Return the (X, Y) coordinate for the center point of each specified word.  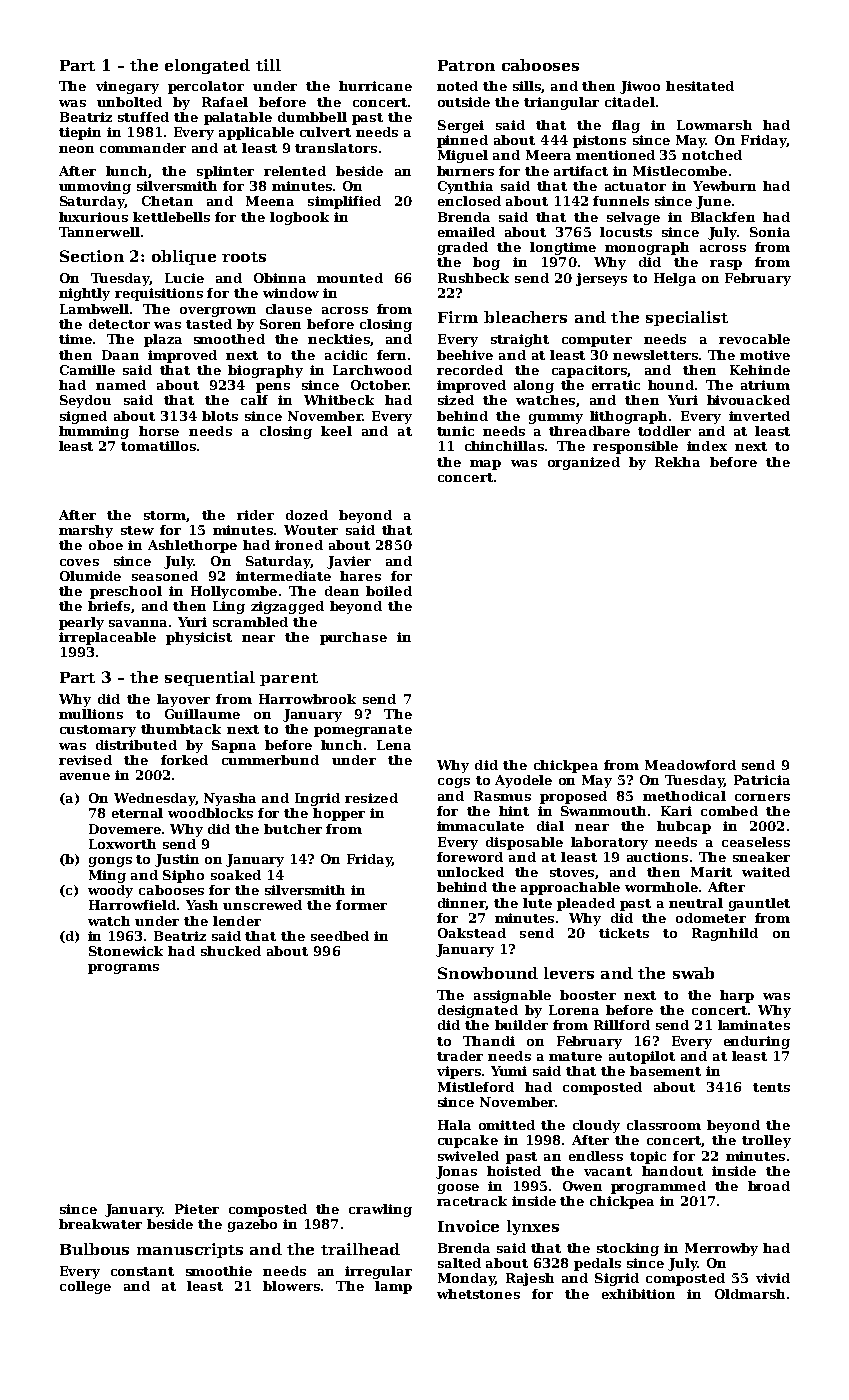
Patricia (762, 780)
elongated (207, 66)
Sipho (183, 876)
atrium (765, 385)
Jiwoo (640, 87)
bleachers (525, 317)
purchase (353, 638)
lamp (393, 1287)
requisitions (159, 294)
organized (584, 463)
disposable (524, 843)
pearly (81, 623)
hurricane (375, 86)
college (85, 1287)
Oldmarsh (750, 1294)
